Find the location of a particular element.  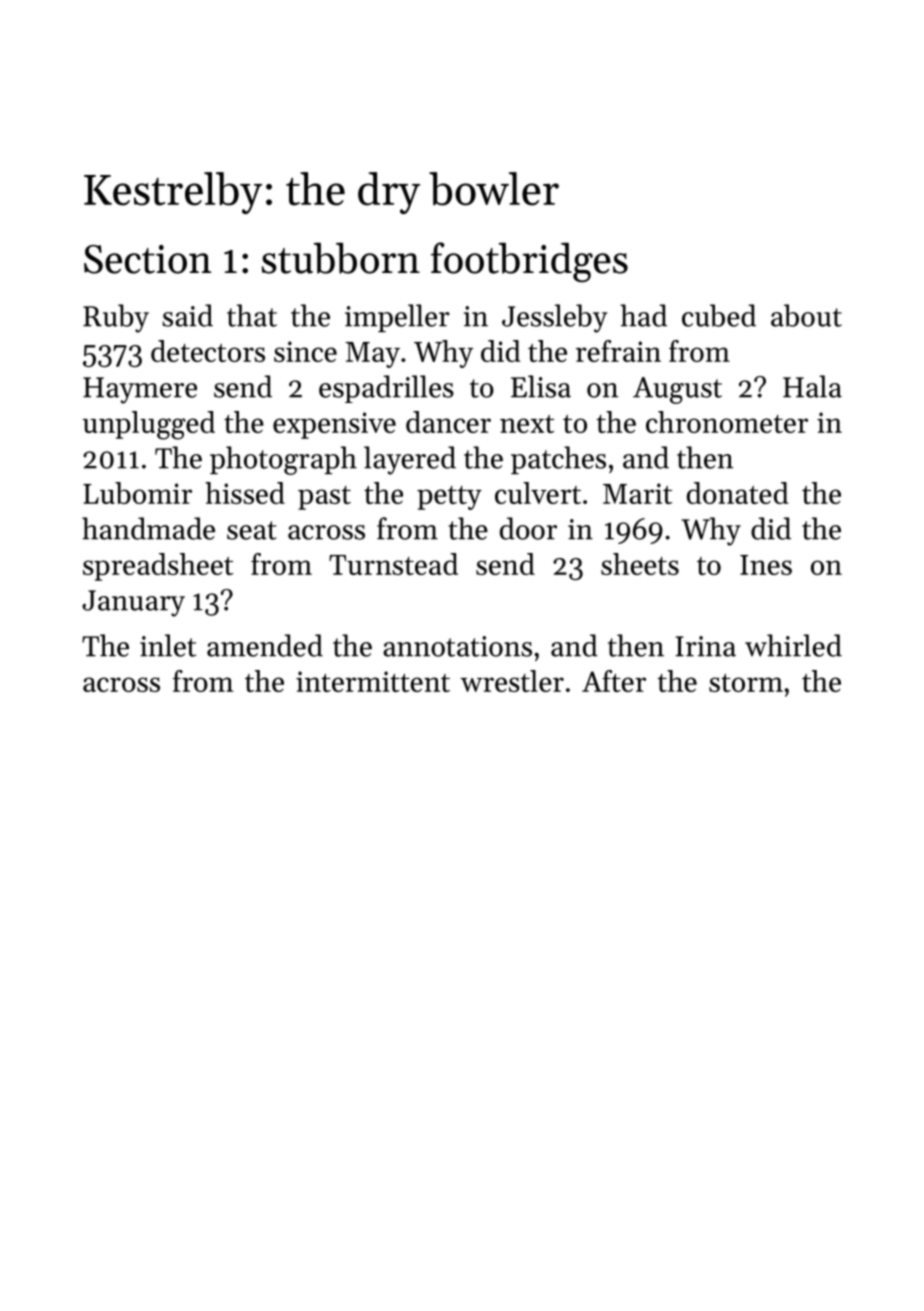

chronometer is located at coordinates (727, 422).
